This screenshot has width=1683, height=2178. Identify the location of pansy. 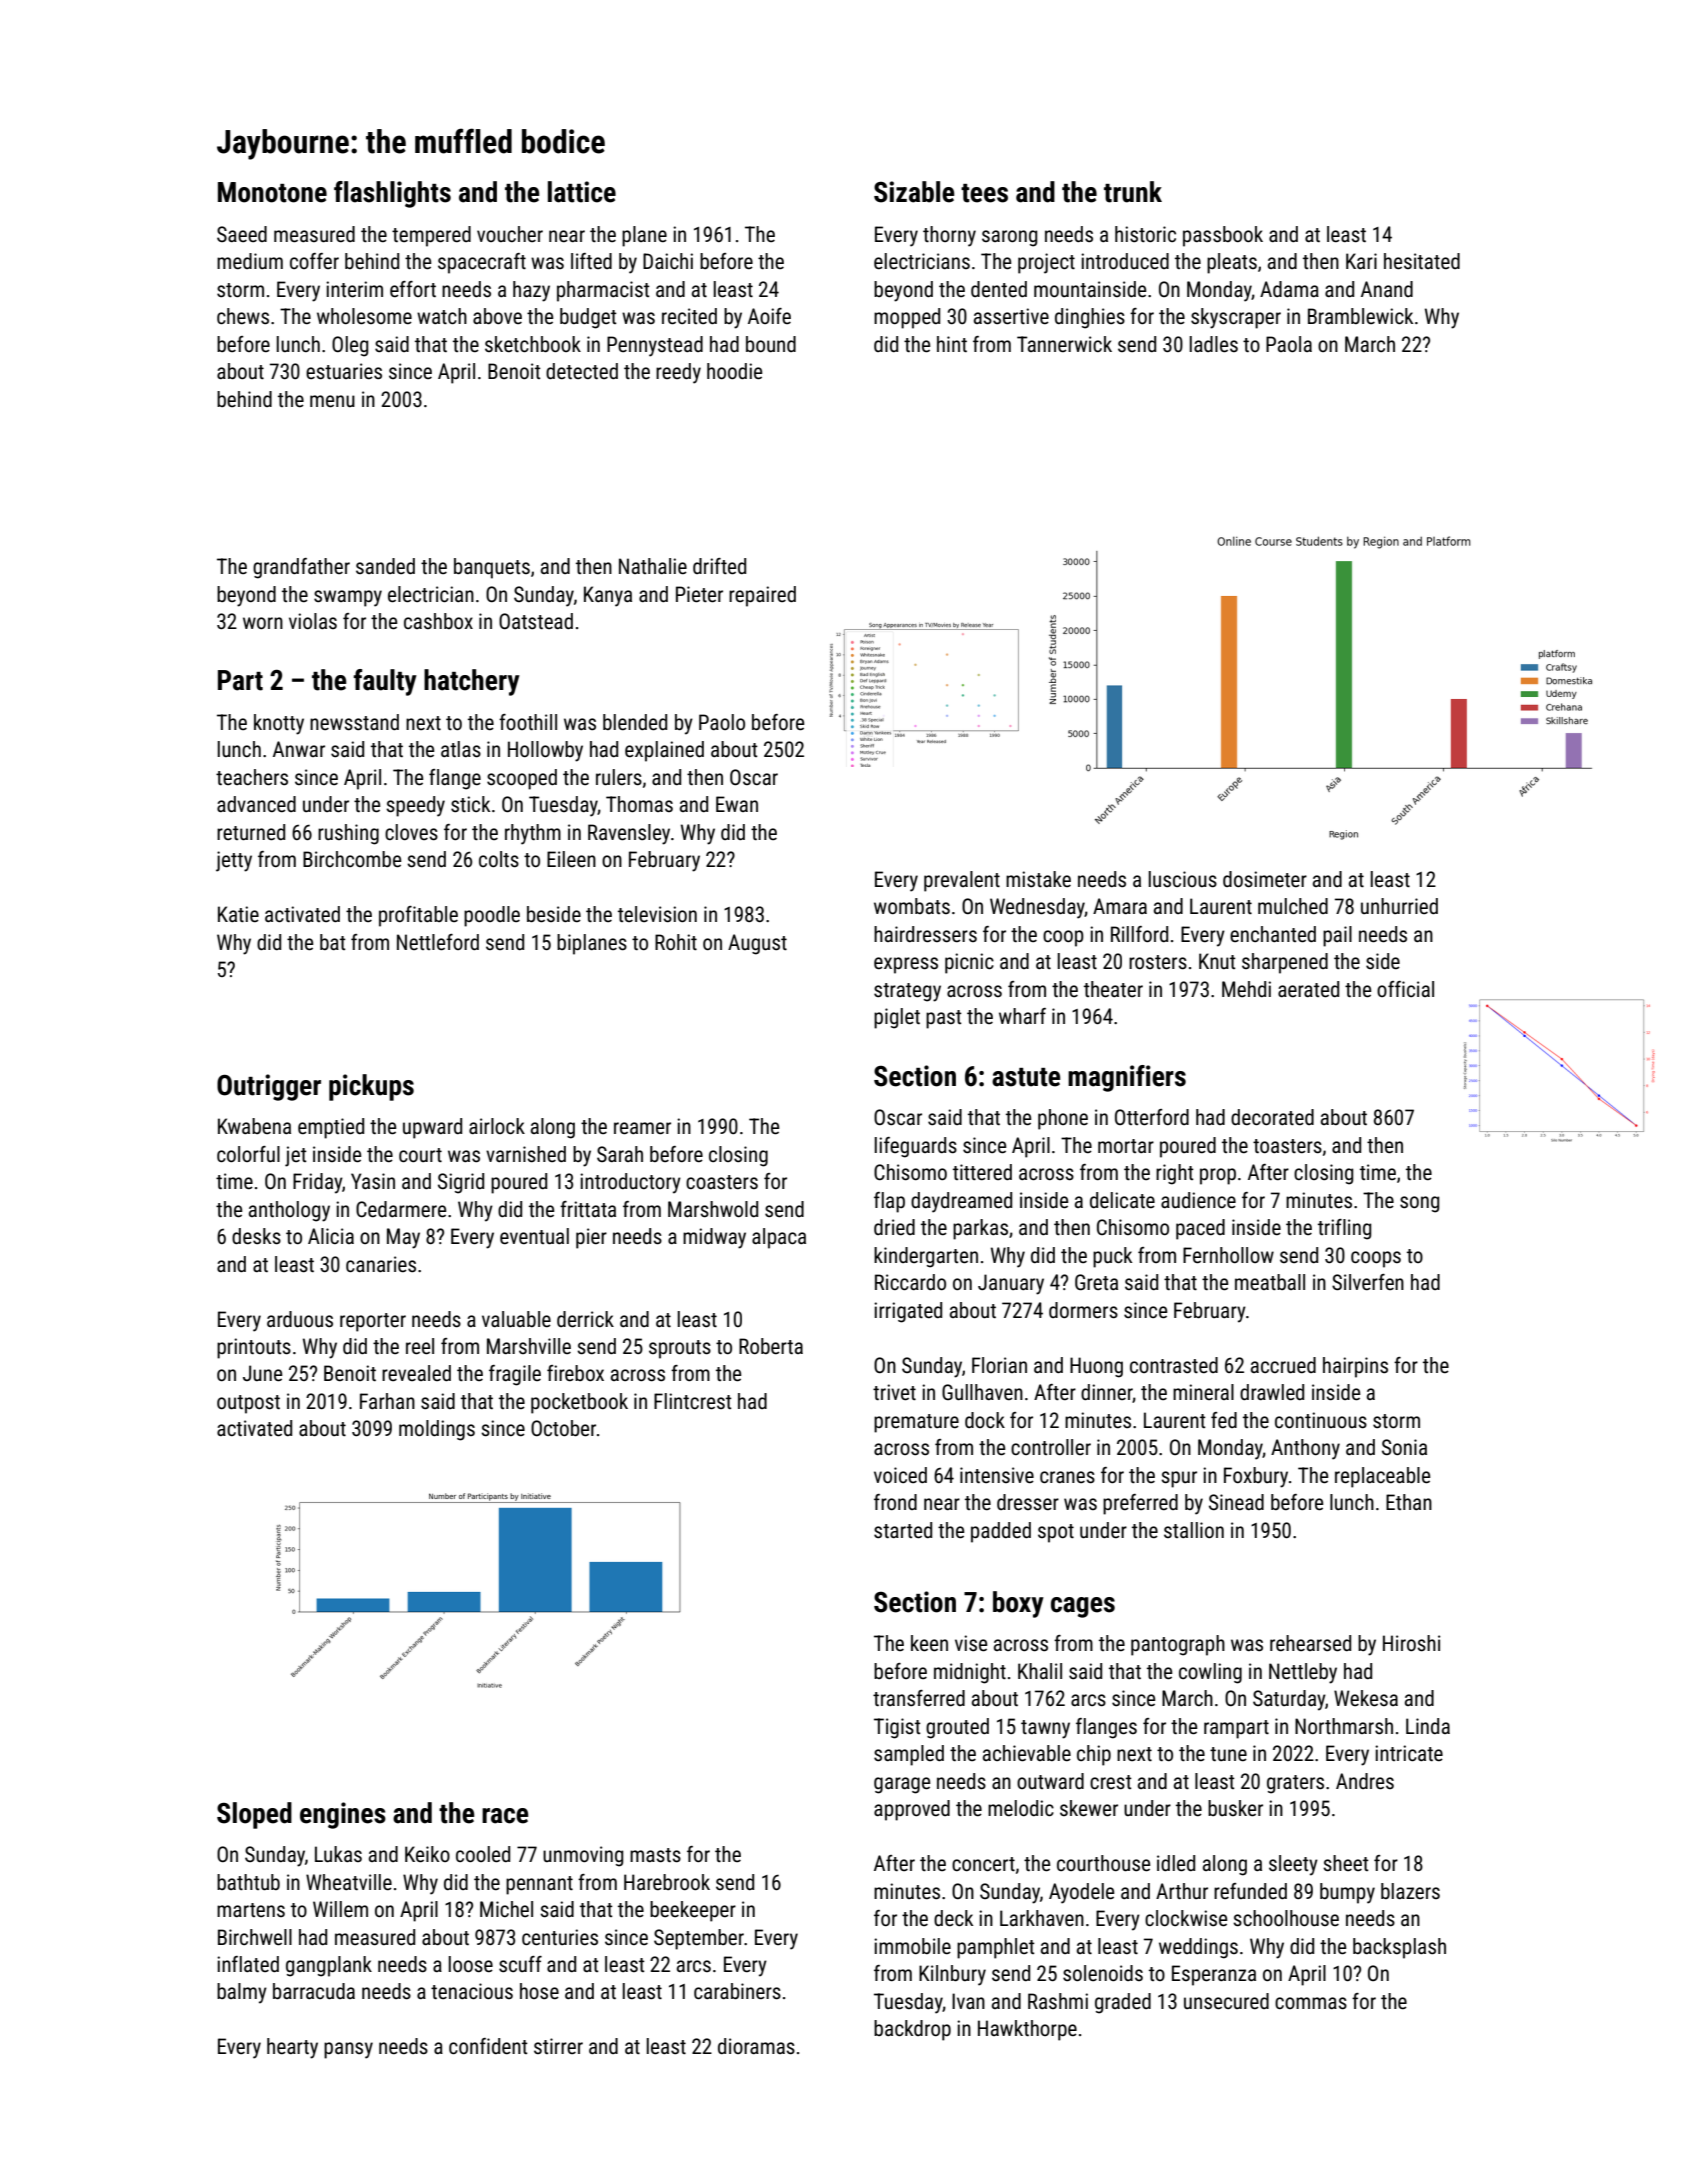
(348, 2050).
